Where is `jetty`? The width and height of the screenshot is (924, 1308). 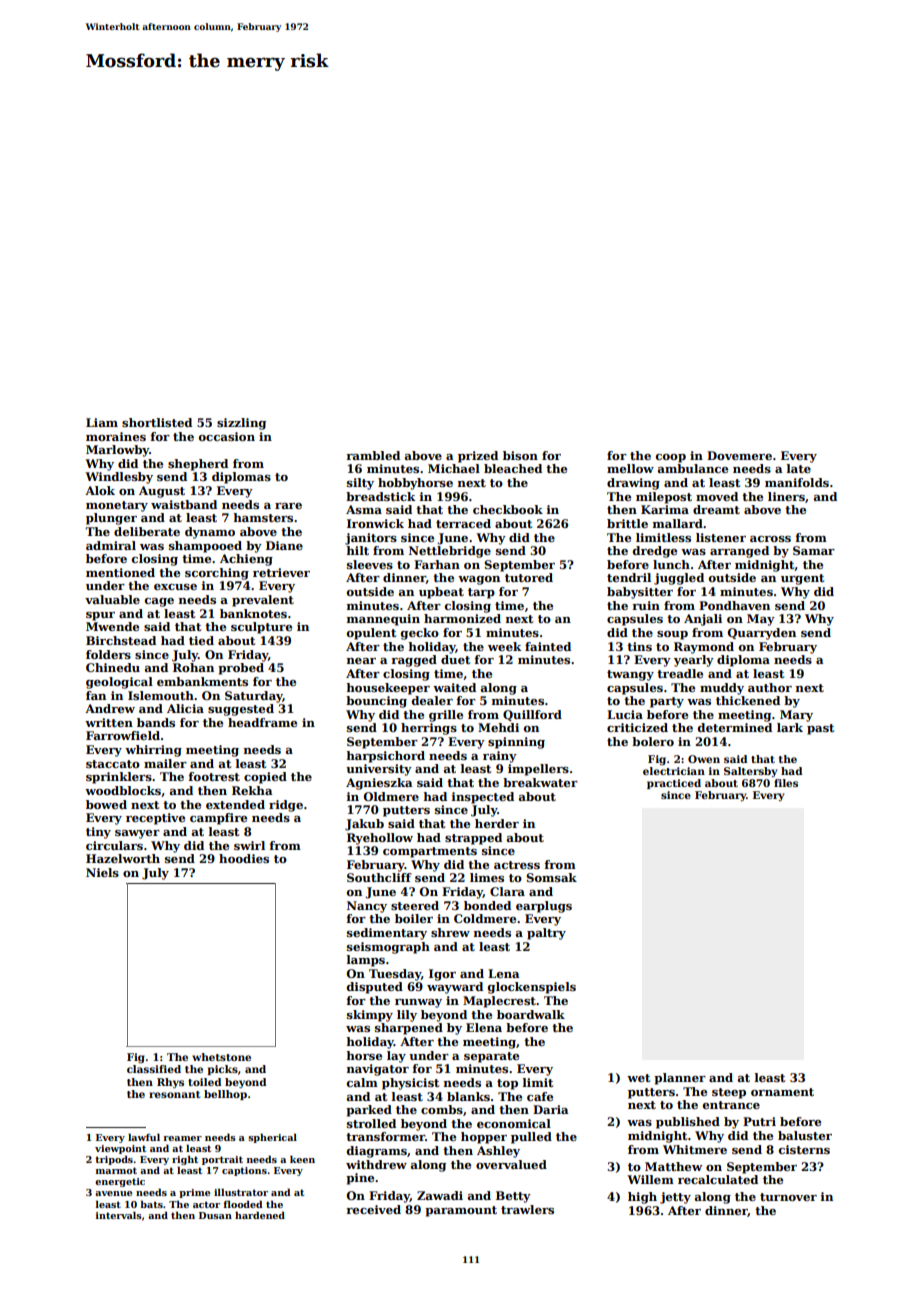 jetty is located at coordinates (675, 1198).
